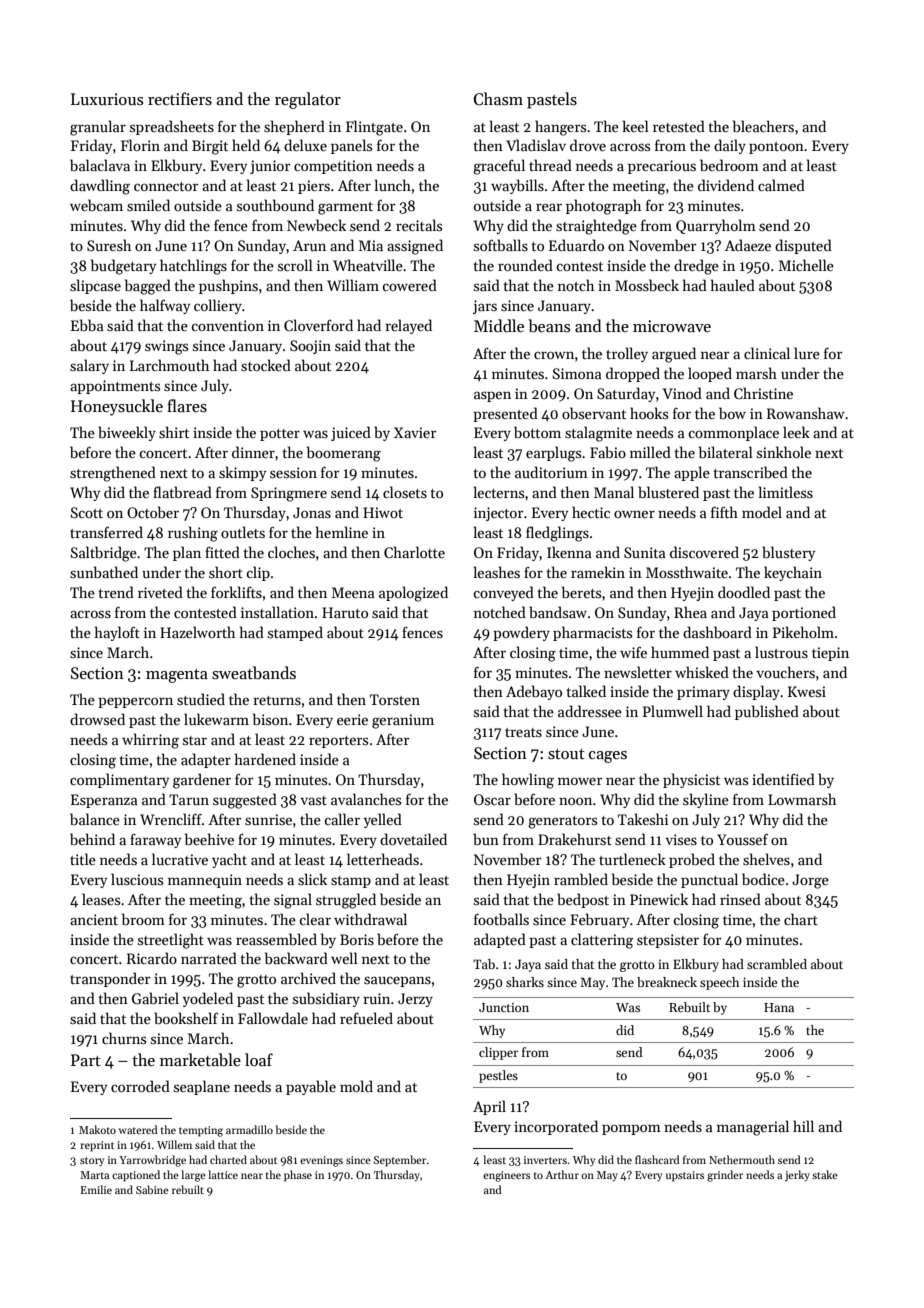 Image resolution: width=924 pixels, height=1308 pixels. Describe the element at coordinates (580, 781) in the image. I see `mower` at that location.
